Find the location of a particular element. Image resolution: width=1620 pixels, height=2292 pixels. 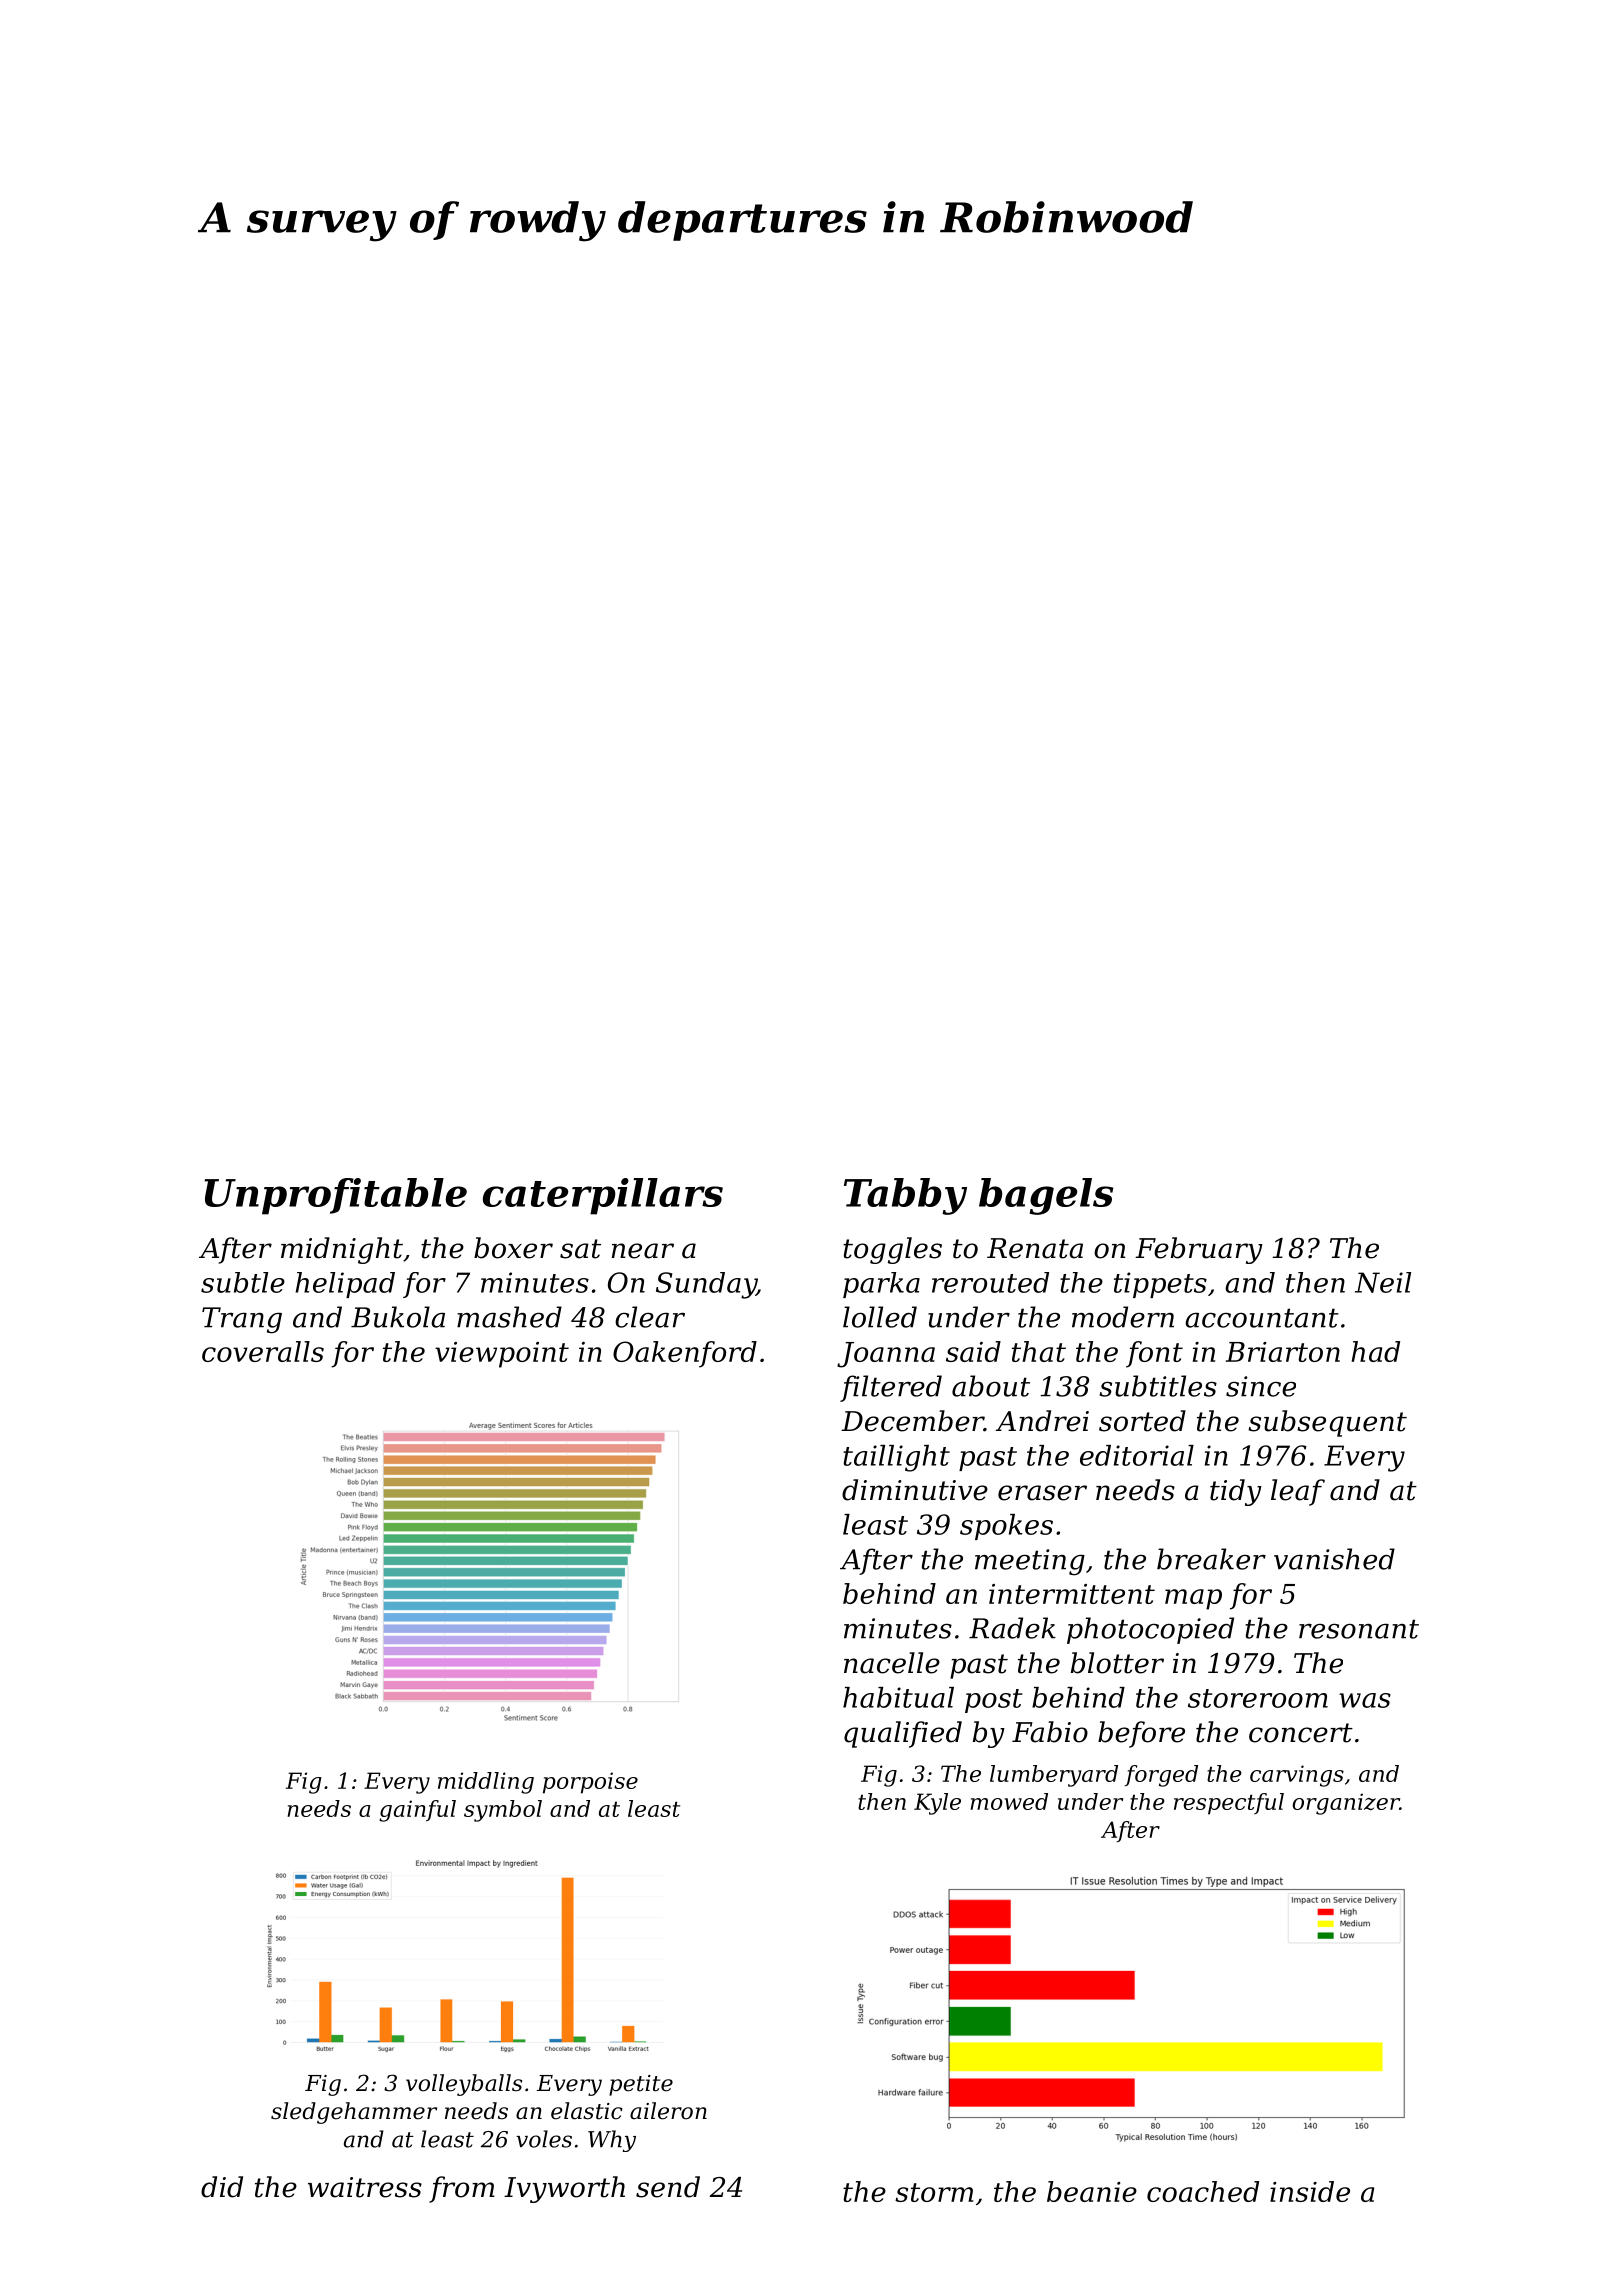

middling is located at coordinates (486, 1783).
